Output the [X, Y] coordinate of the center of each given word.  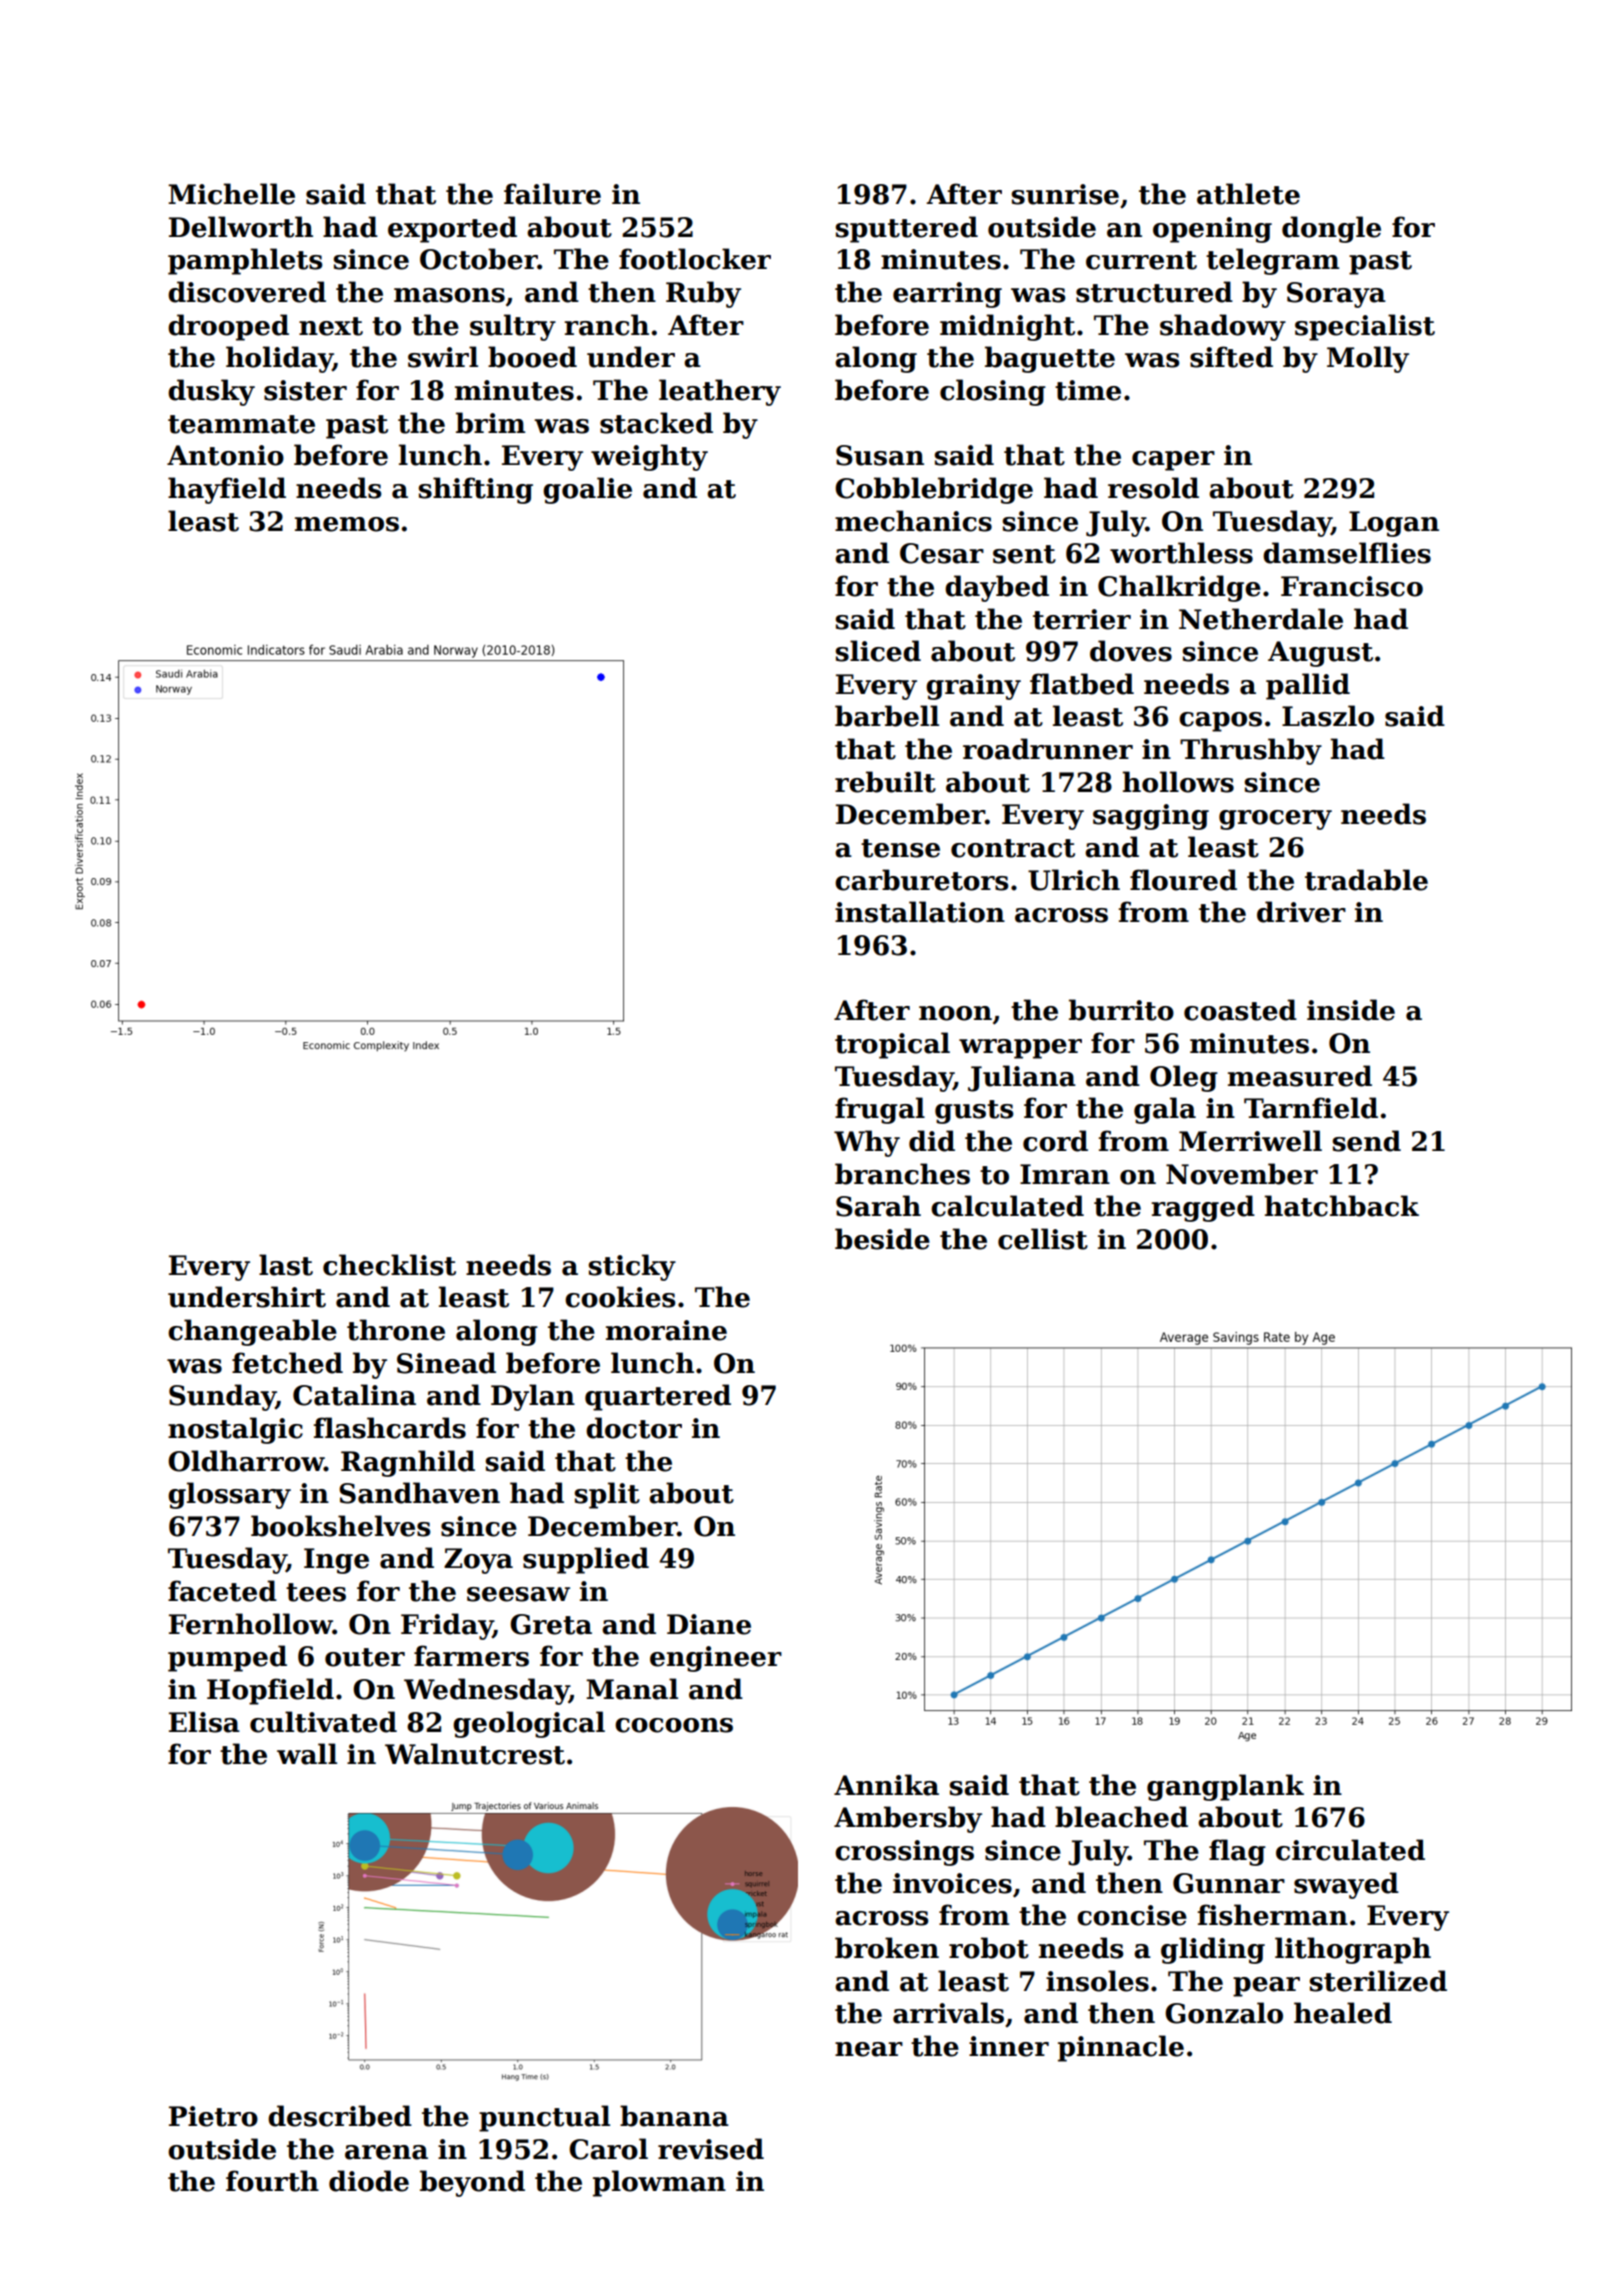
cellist [1043, 1239]
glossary [229, 1495]
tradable [1366, 880]
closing [993, 392]
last [286, 1265]
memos [347, 524]
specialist [1365, 327]
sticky [632, 1267]
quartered [658, 1397]
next [331, 326]
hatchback [1341, 1206]
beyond [472, 2183]
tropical [892, 1045]
